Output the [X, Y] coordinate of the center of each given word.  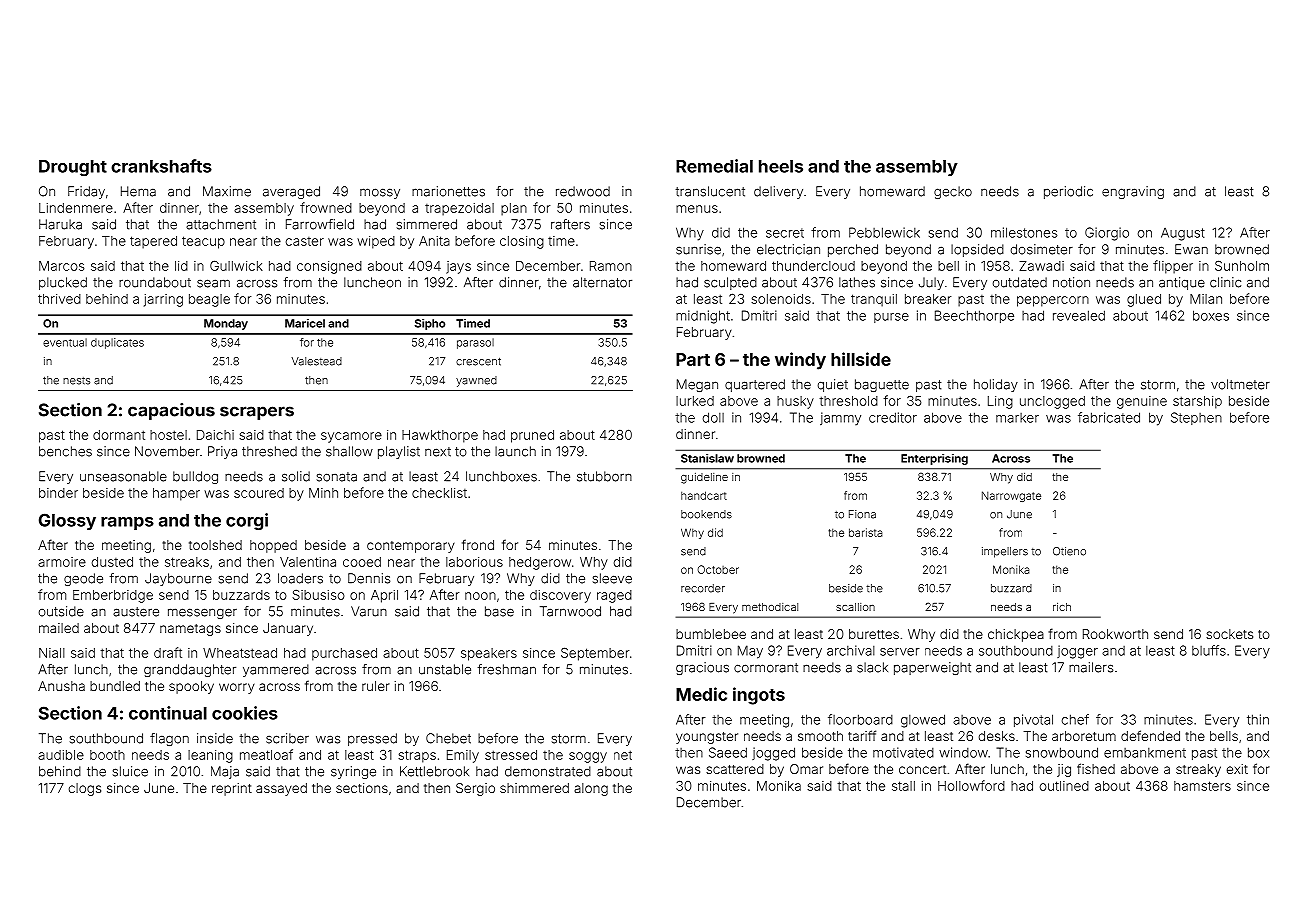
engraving [1133, 192]
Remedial [714, 166]
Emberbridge [113, 596]
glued [1144, 300]
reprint [232, 789]
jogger [1077, 652]
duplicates [117, 343]
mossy [380, 193]
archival [851, 650]
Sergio [475, 789]
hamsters [1202, 786]
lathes [857, 282]
